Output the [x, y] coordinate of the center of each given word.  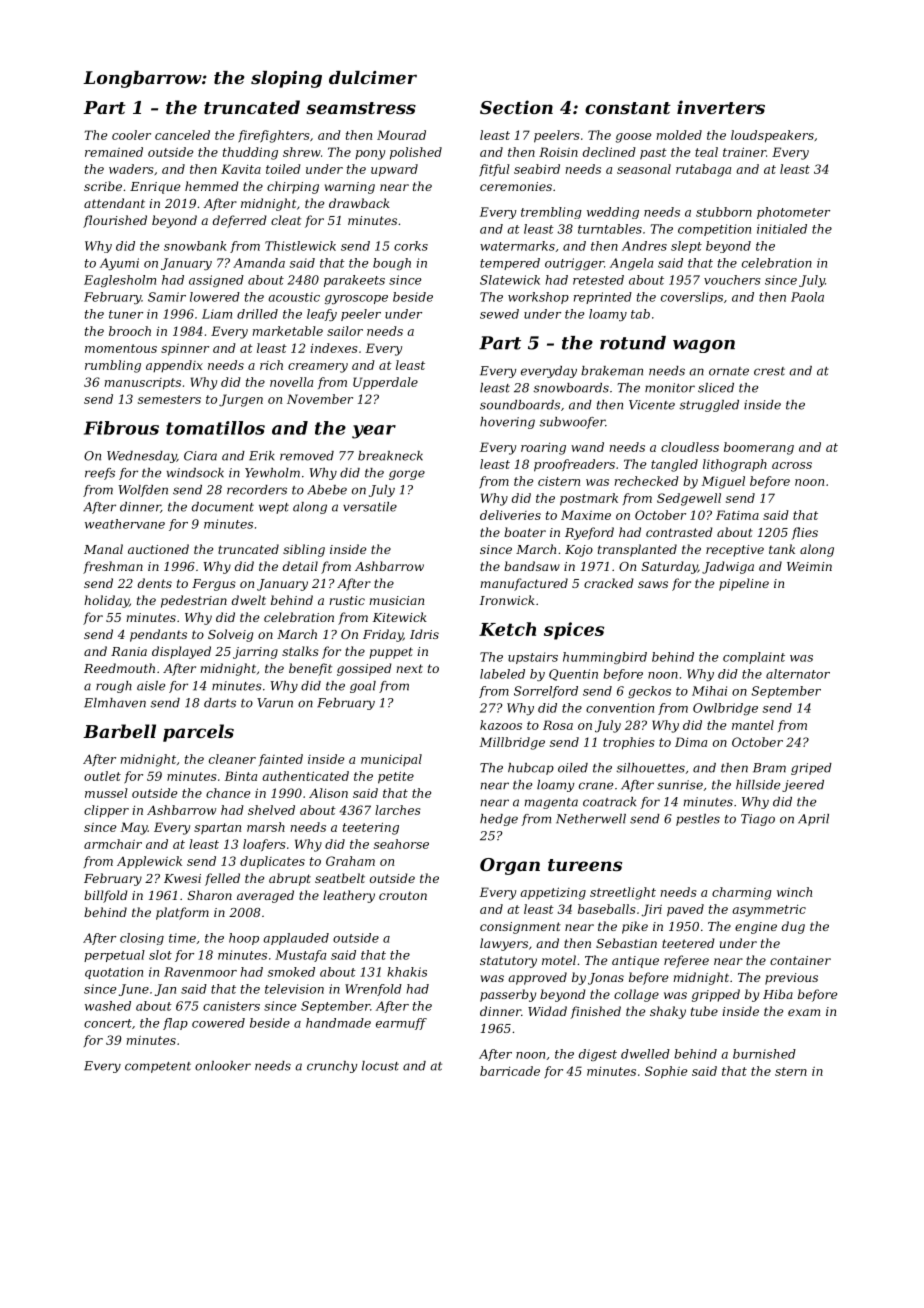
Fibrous [121, 428]
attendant [114, 203]
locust [380, 1066]
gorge [407, 475]
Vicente [652, 405]
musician [396, 600]
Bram [769, 768]
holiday [106, 601]
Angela [631, 264]
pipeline [744, 584]
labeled [502, 674]
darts [220, 703]
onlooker [223, 1066]
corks [411, 246]
